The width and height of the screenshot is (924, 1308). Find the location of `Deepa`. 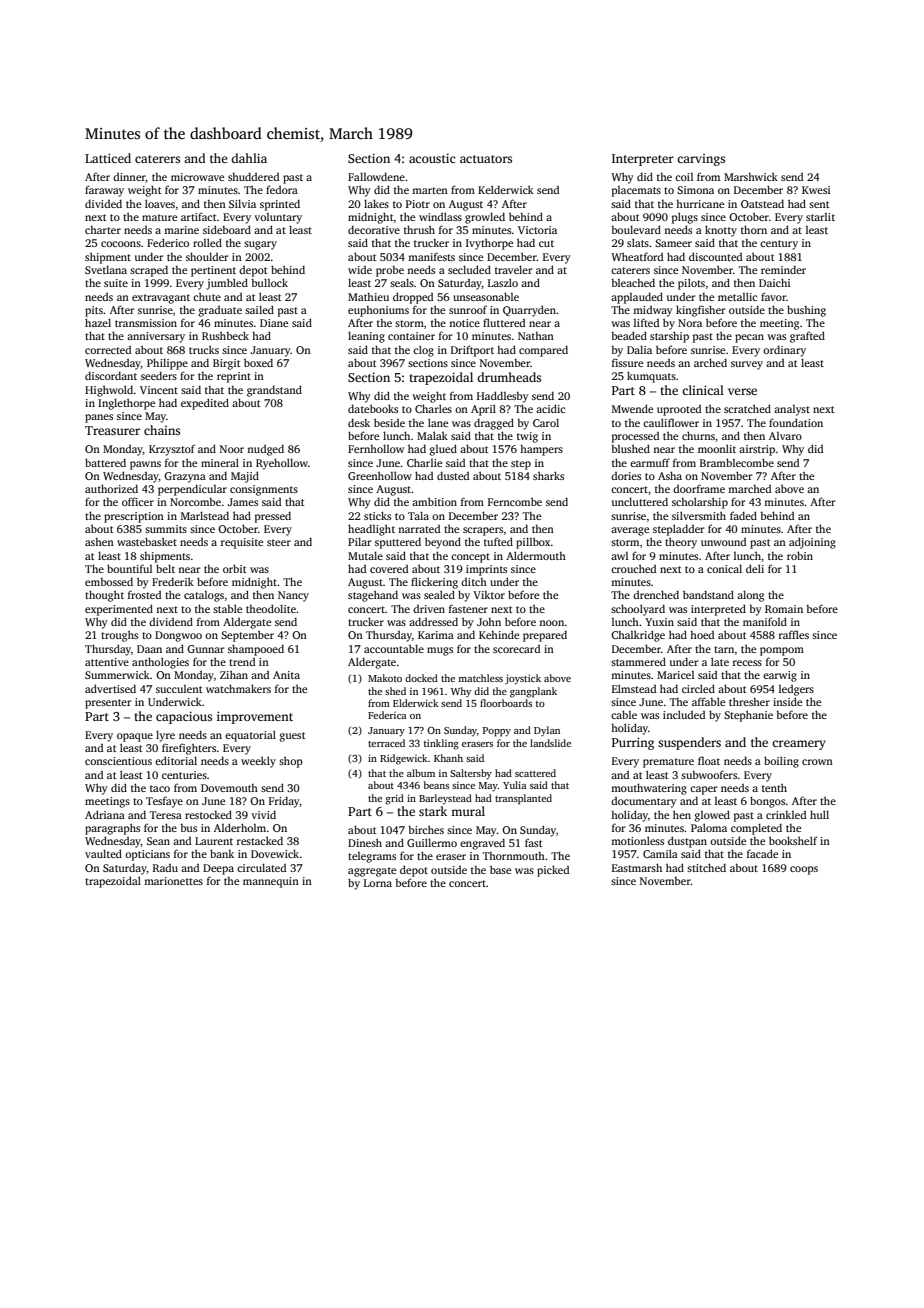

Deepa is located at coordinates (218, 869).
